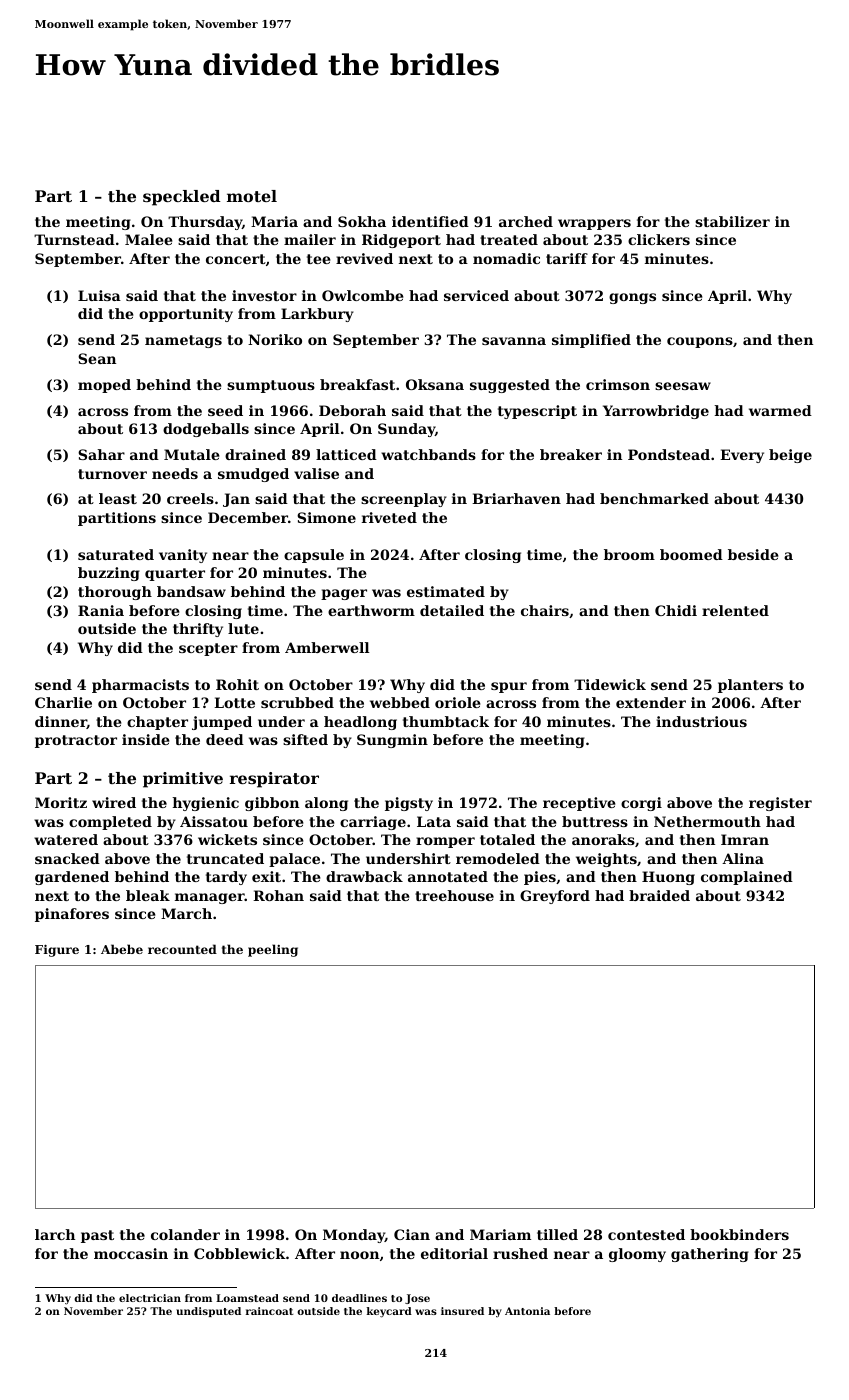 The width and height of the page is (849, 1400). I want to click on stabilizer, so click(732, 221).
